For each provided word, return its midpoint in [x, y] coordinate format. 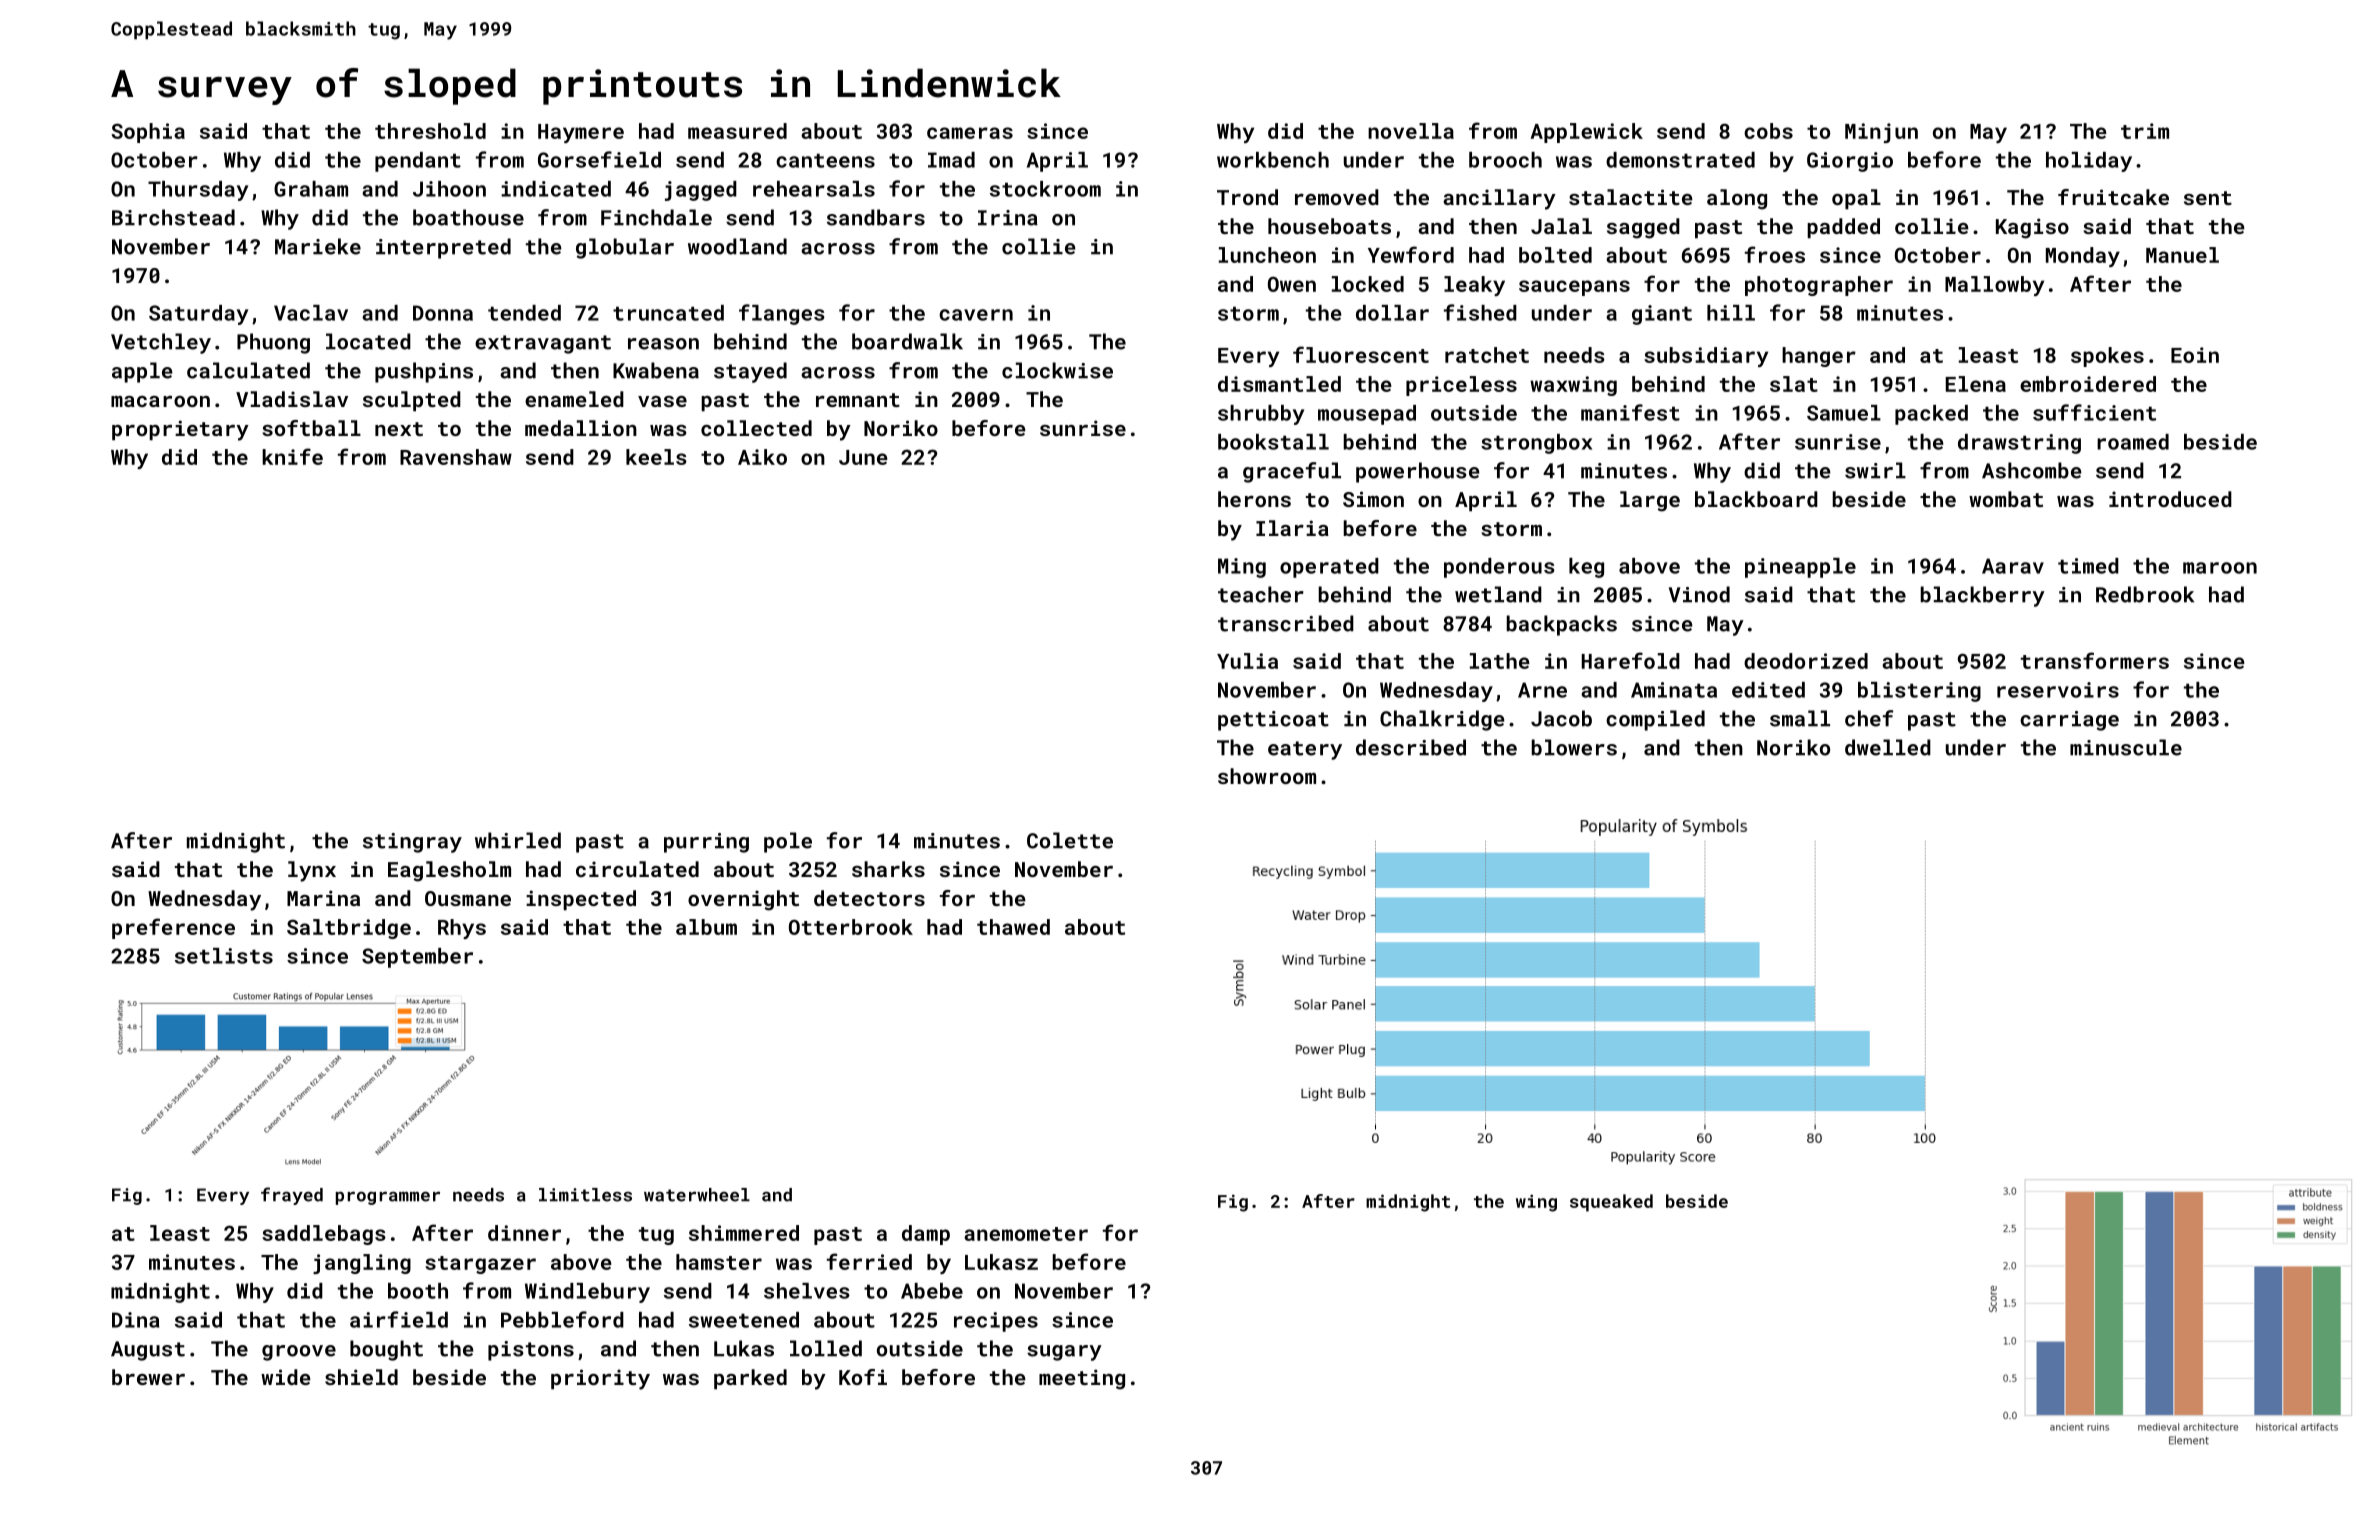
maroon [2220, 568]
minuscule [2126, 747]
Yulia [1247, 661]
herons [1254, 499]
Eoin [2195, 355]
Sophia [148, 133]
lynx [312, 871]
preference [173, 928]
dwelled [1888, 747]
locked [1368, 284]
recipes [996, 1322]
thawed [1013, 927]
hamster [719, 1262]
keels [656, 457]
